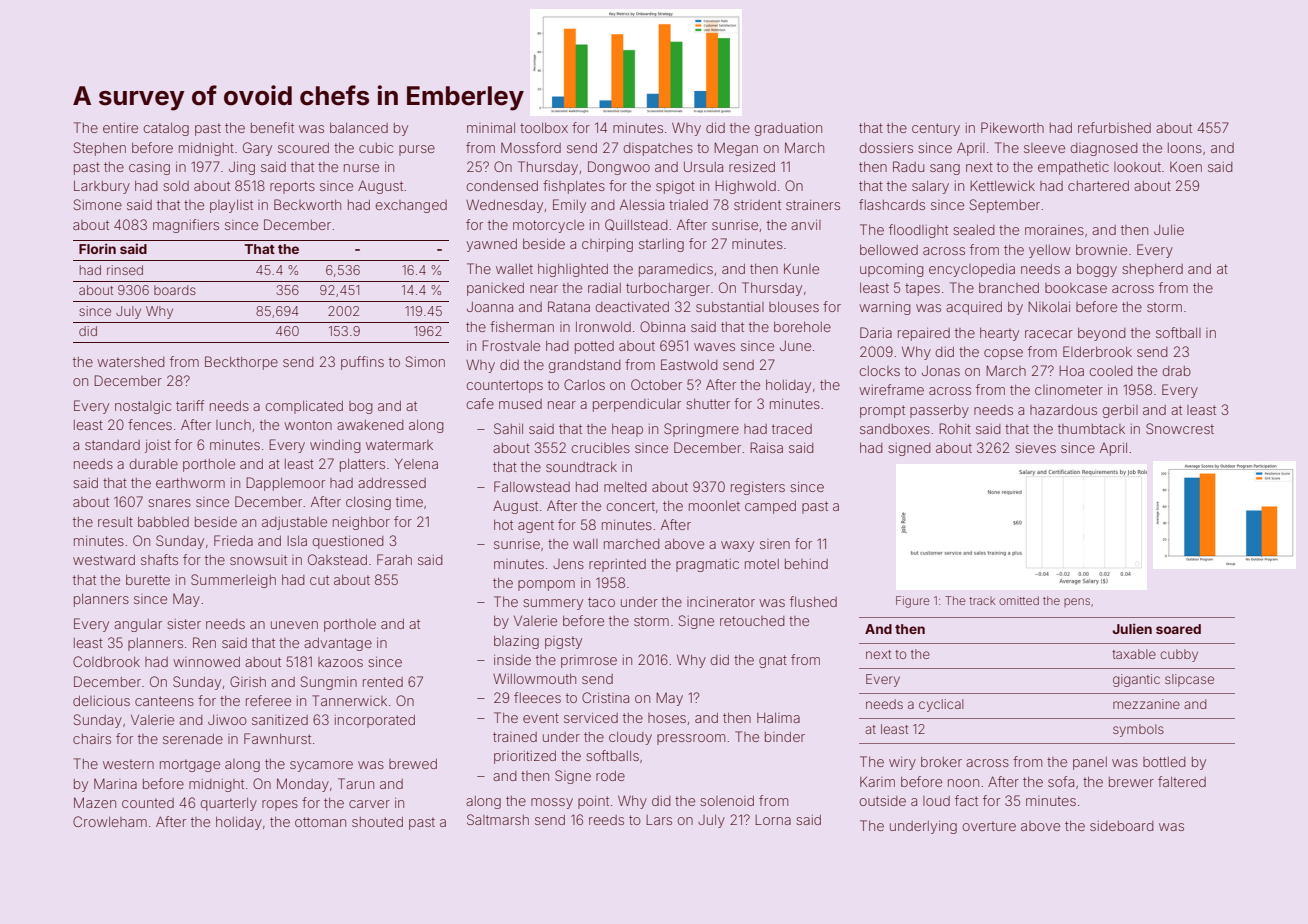  Describe the element at coordinates (110, 821) in the document. I see `Crowleham` at that location.
